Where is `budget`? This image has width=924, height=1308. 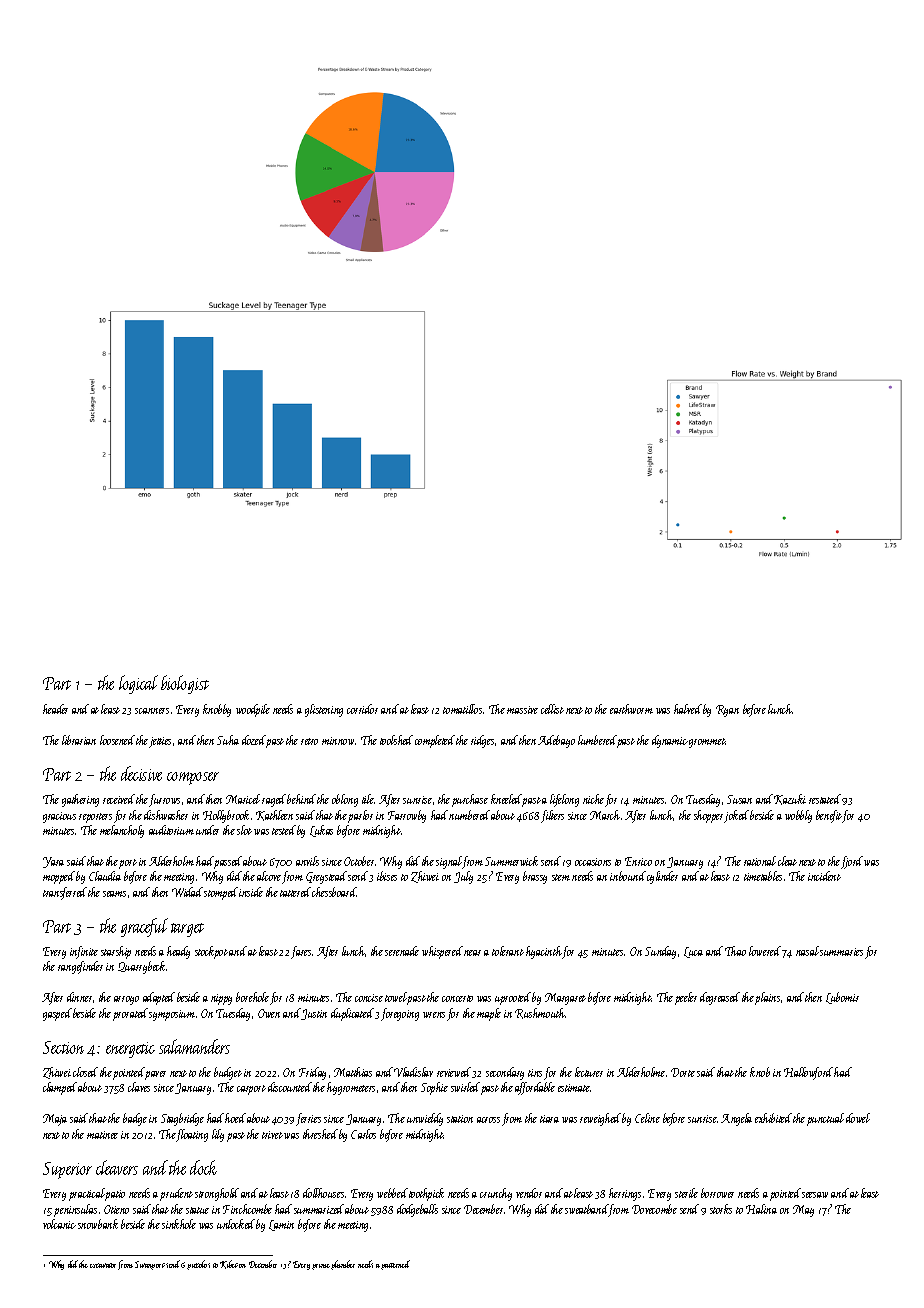
budget is located at coordinates (228, 1073).
